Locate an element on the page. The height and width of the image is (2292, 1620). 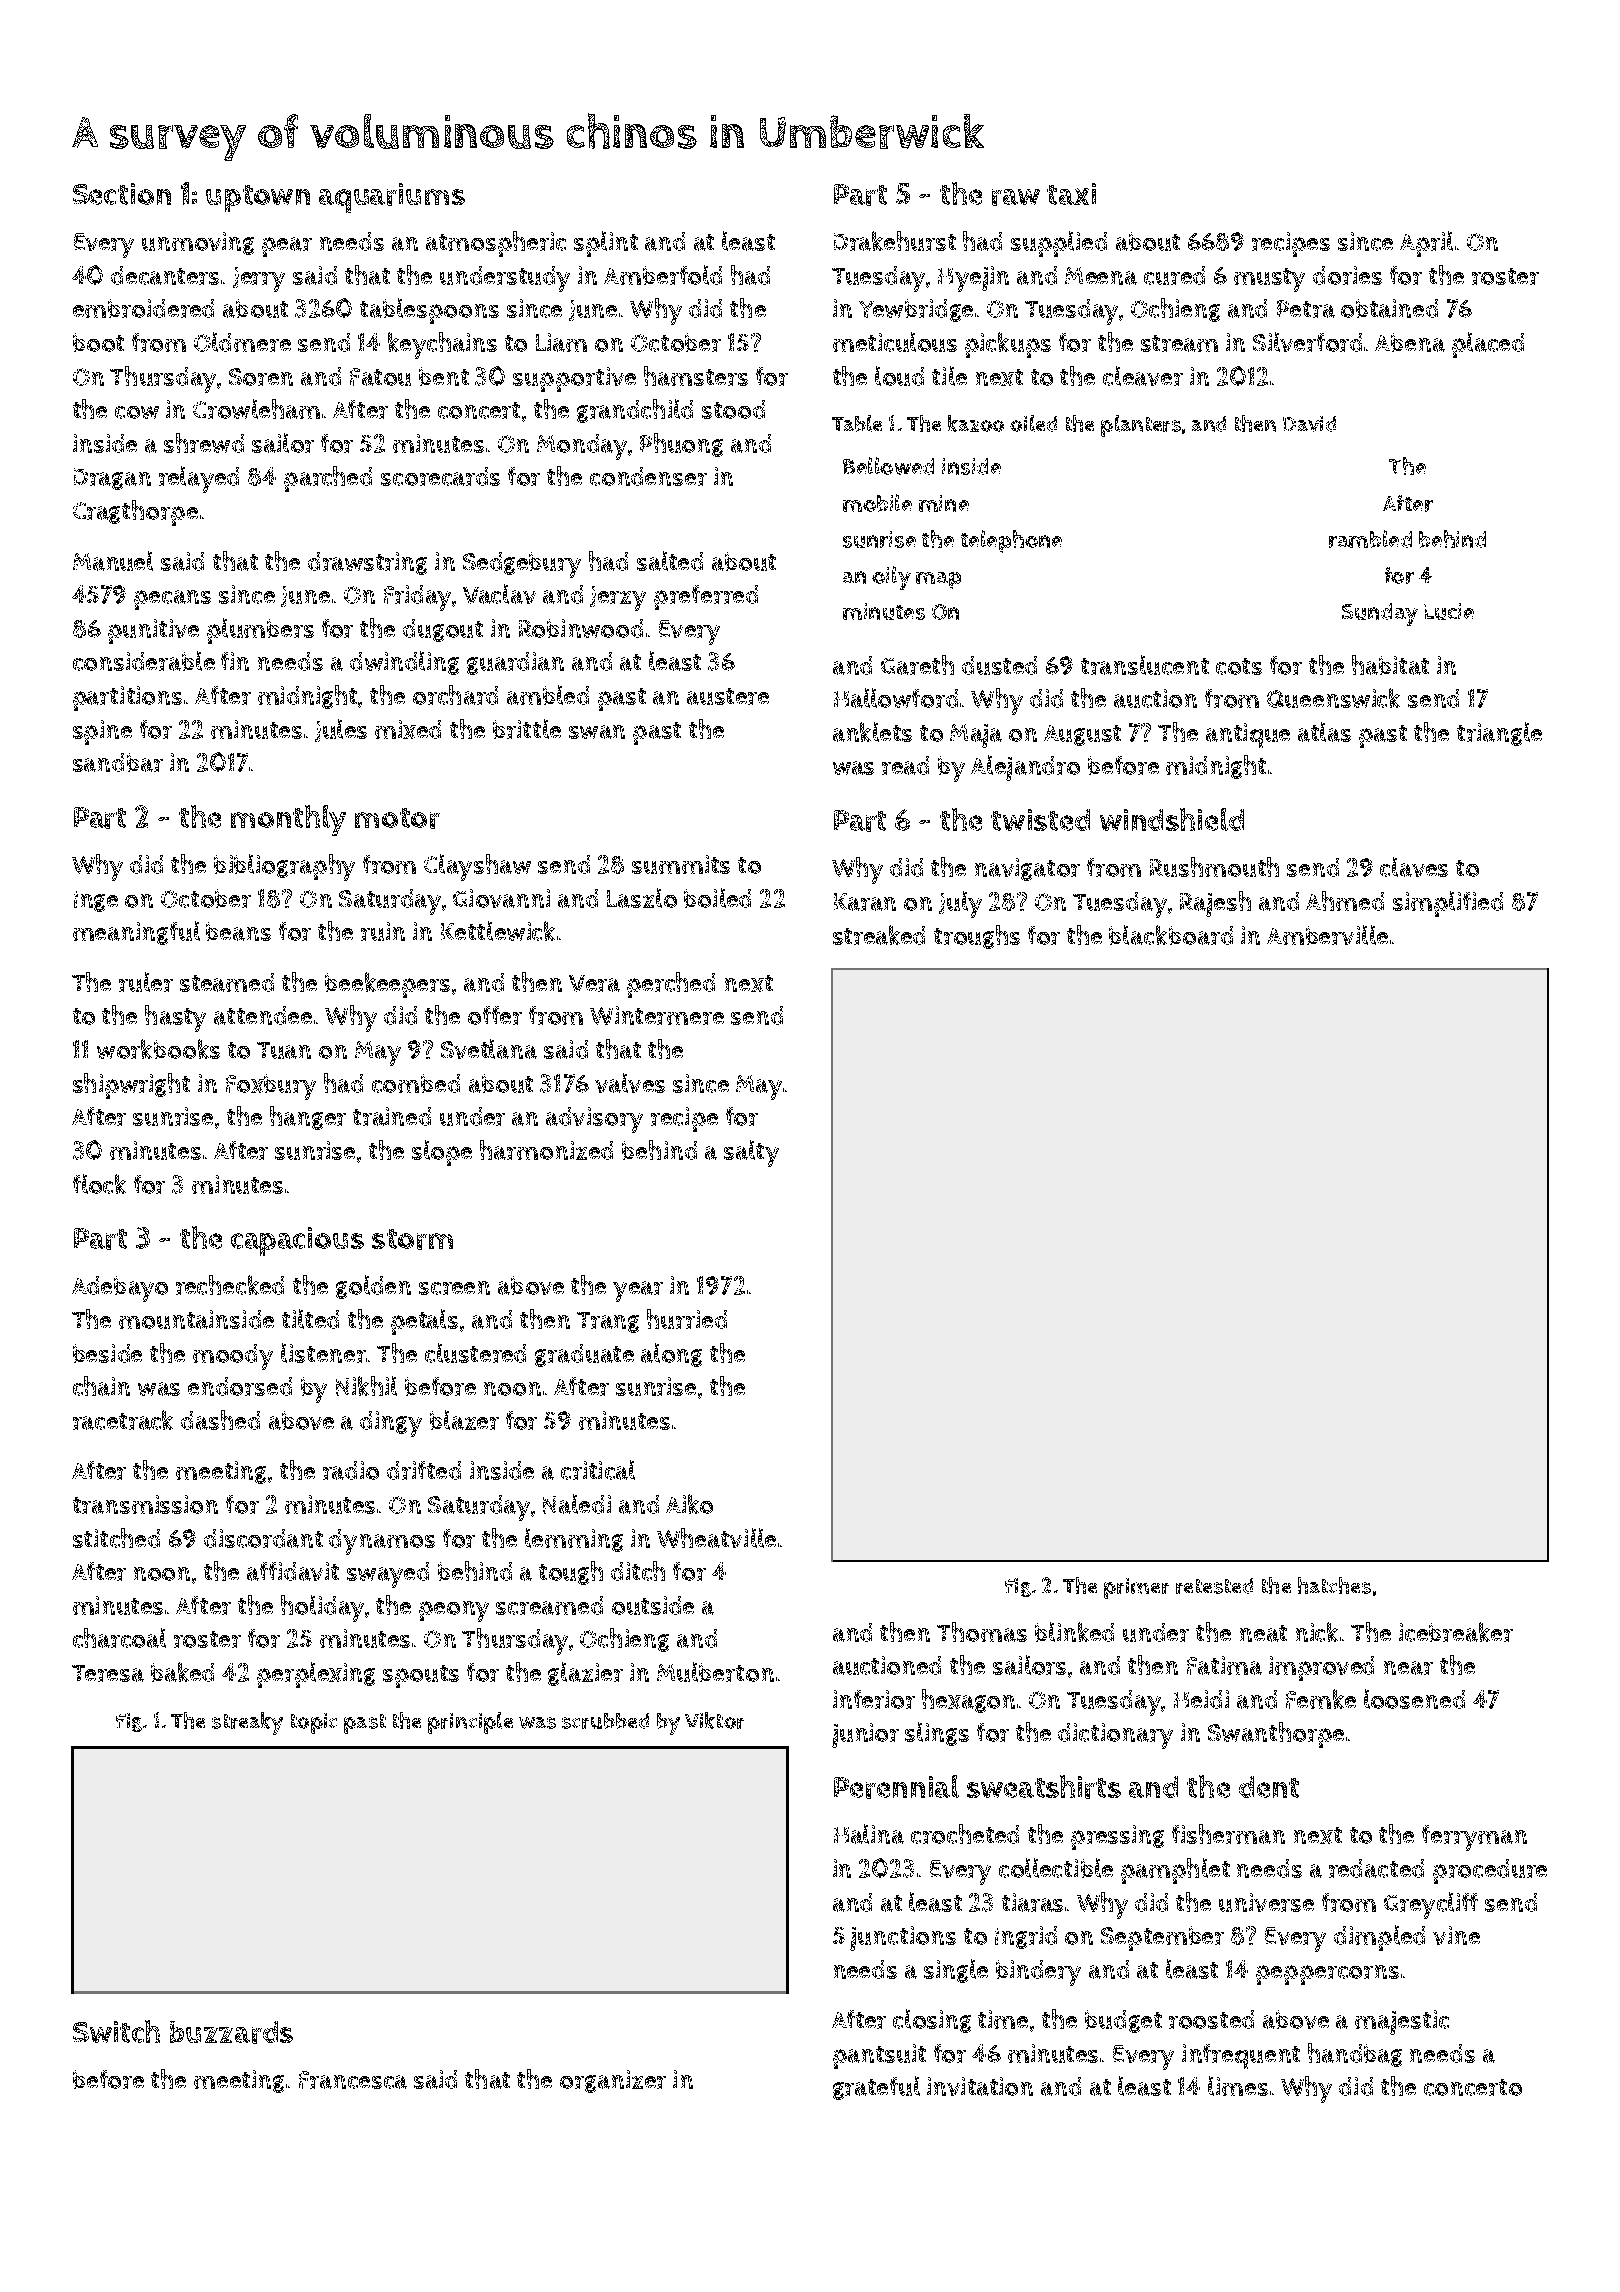
Switch is located at coordinates (116, 2031).
